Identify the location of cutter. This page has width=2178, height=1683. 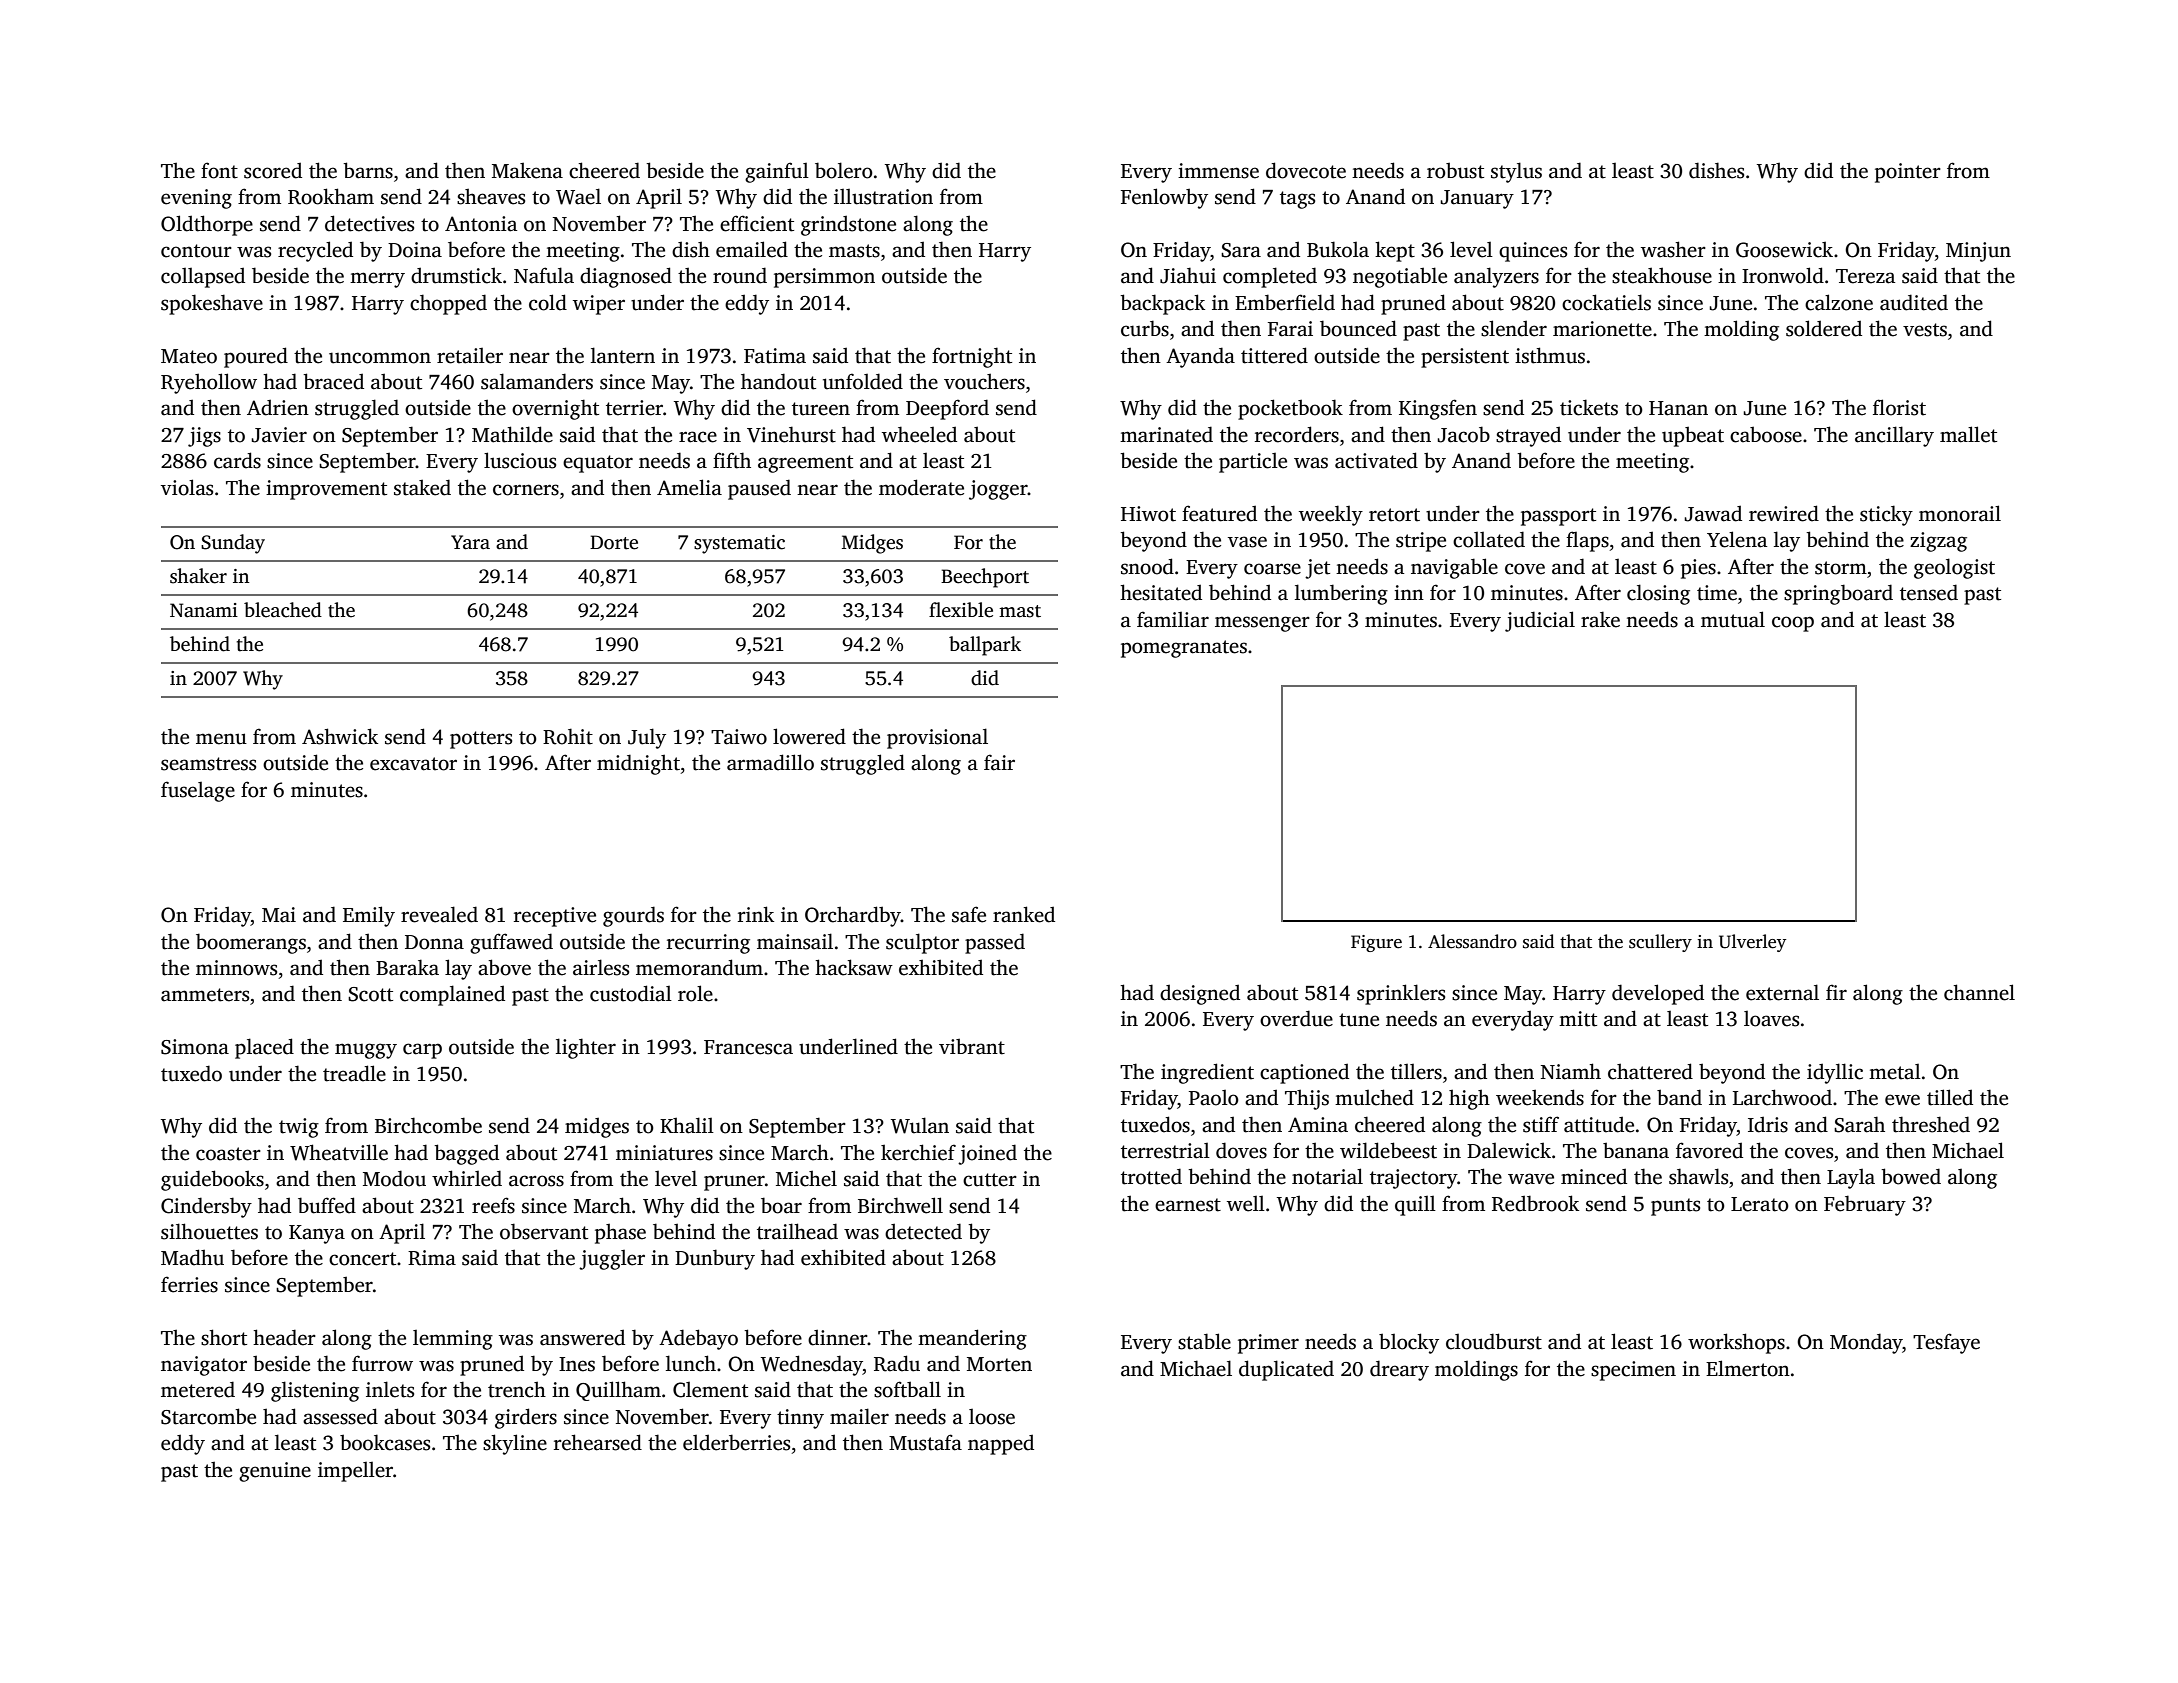
(990, 1180).
